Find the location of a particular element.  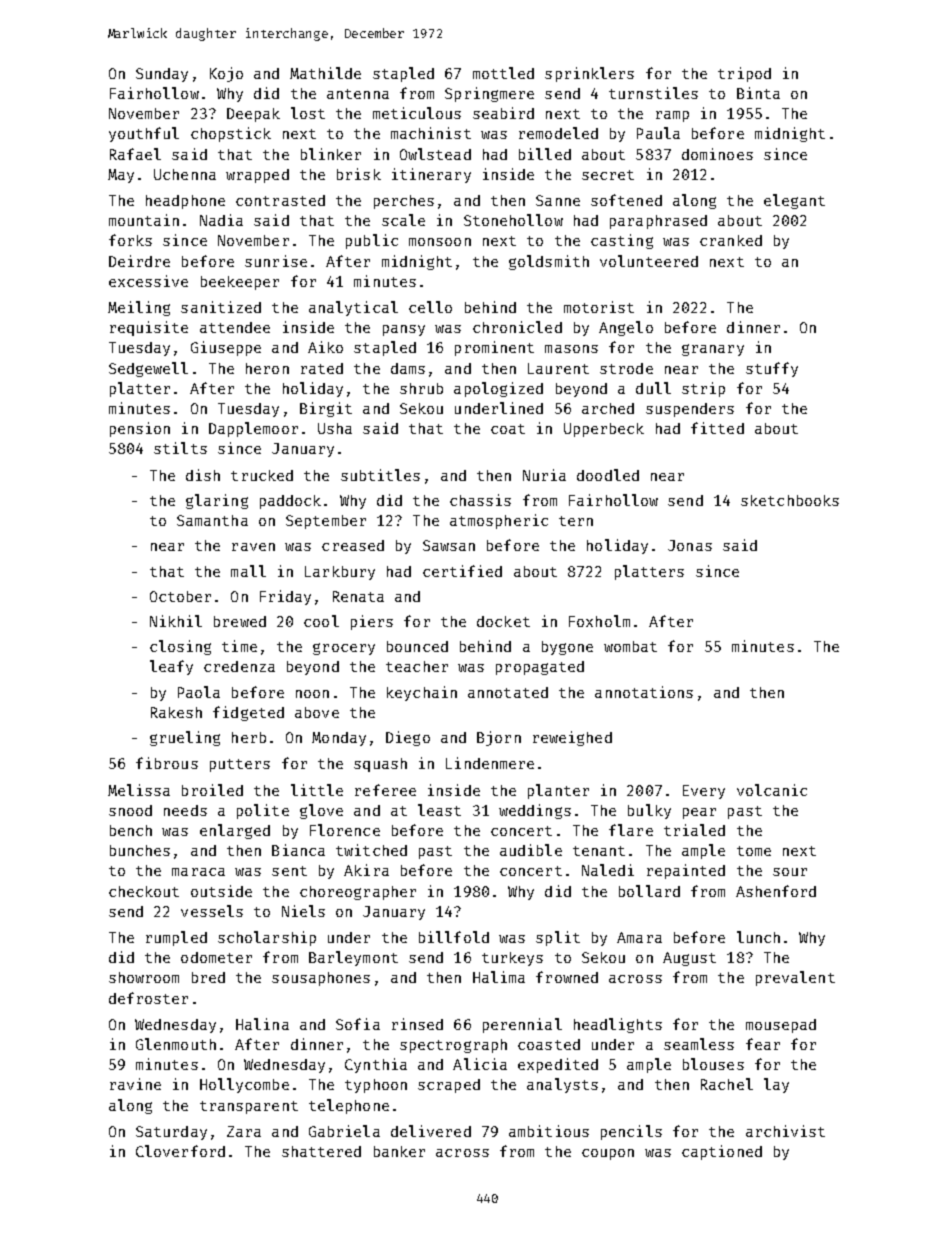

banker is located at coordinates (399, 1151).
